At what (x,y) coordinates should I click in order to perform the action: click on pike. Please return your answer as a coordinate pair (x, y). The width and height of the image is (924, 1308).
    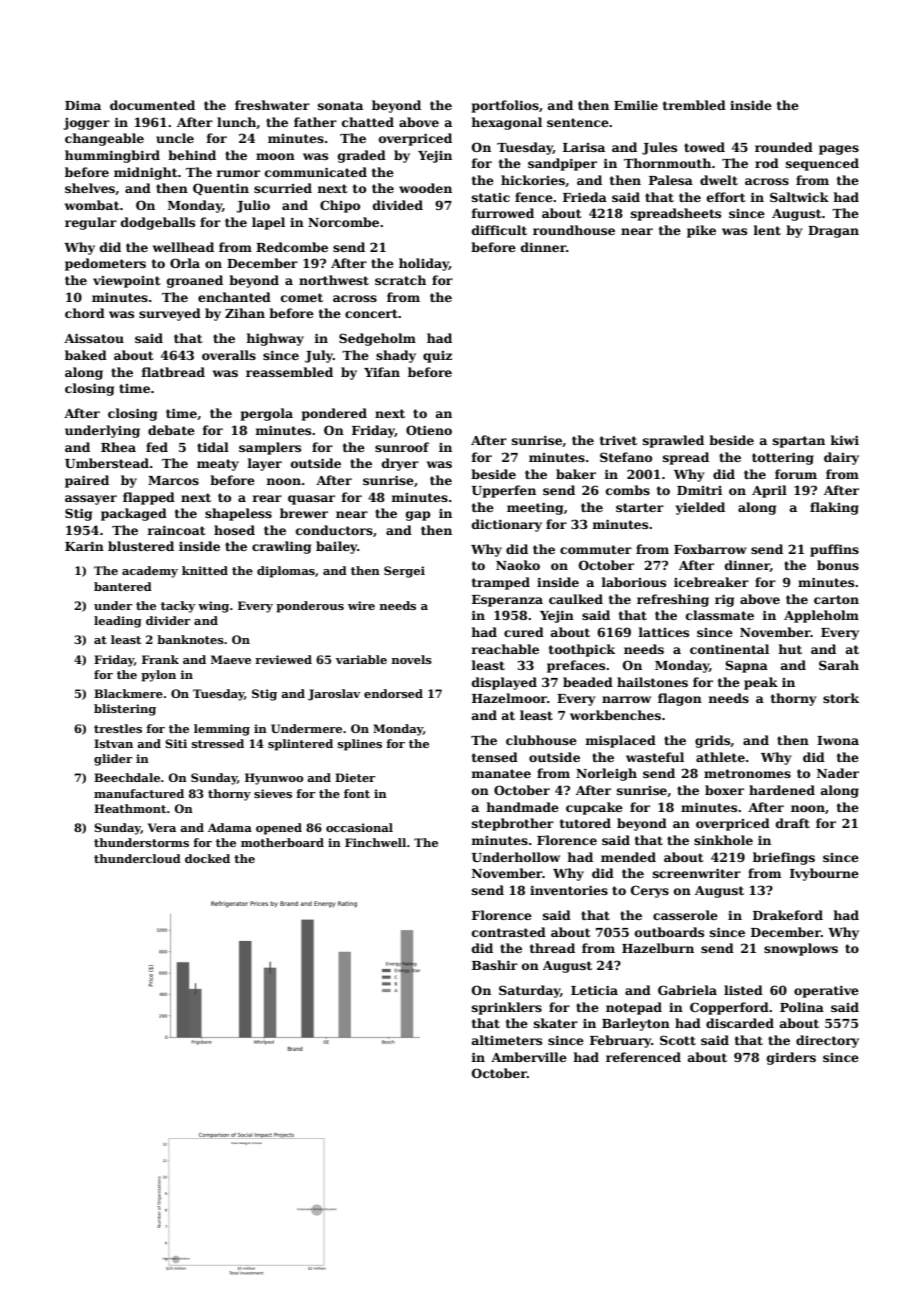
    Looking at the image, I should click on (701, 231).
